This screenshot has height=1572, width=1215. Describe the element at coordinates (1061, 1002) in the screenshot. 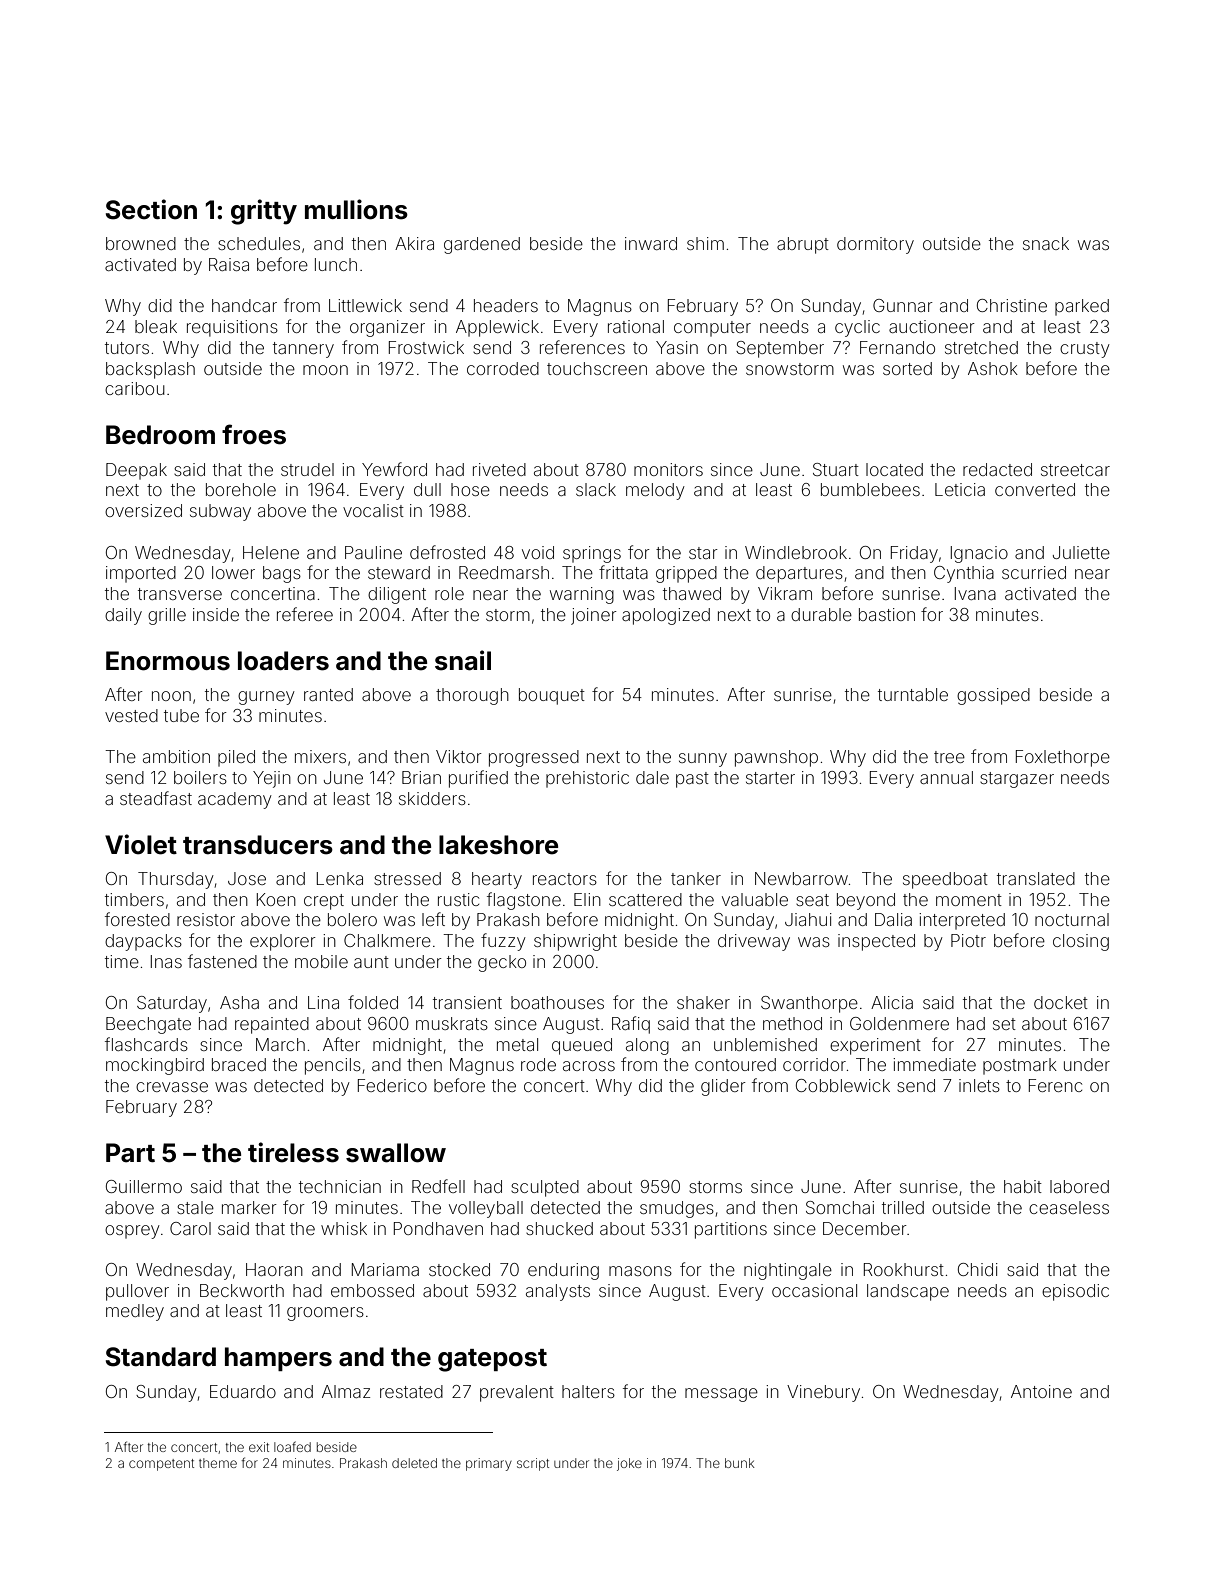

I see `docket` at that location.
